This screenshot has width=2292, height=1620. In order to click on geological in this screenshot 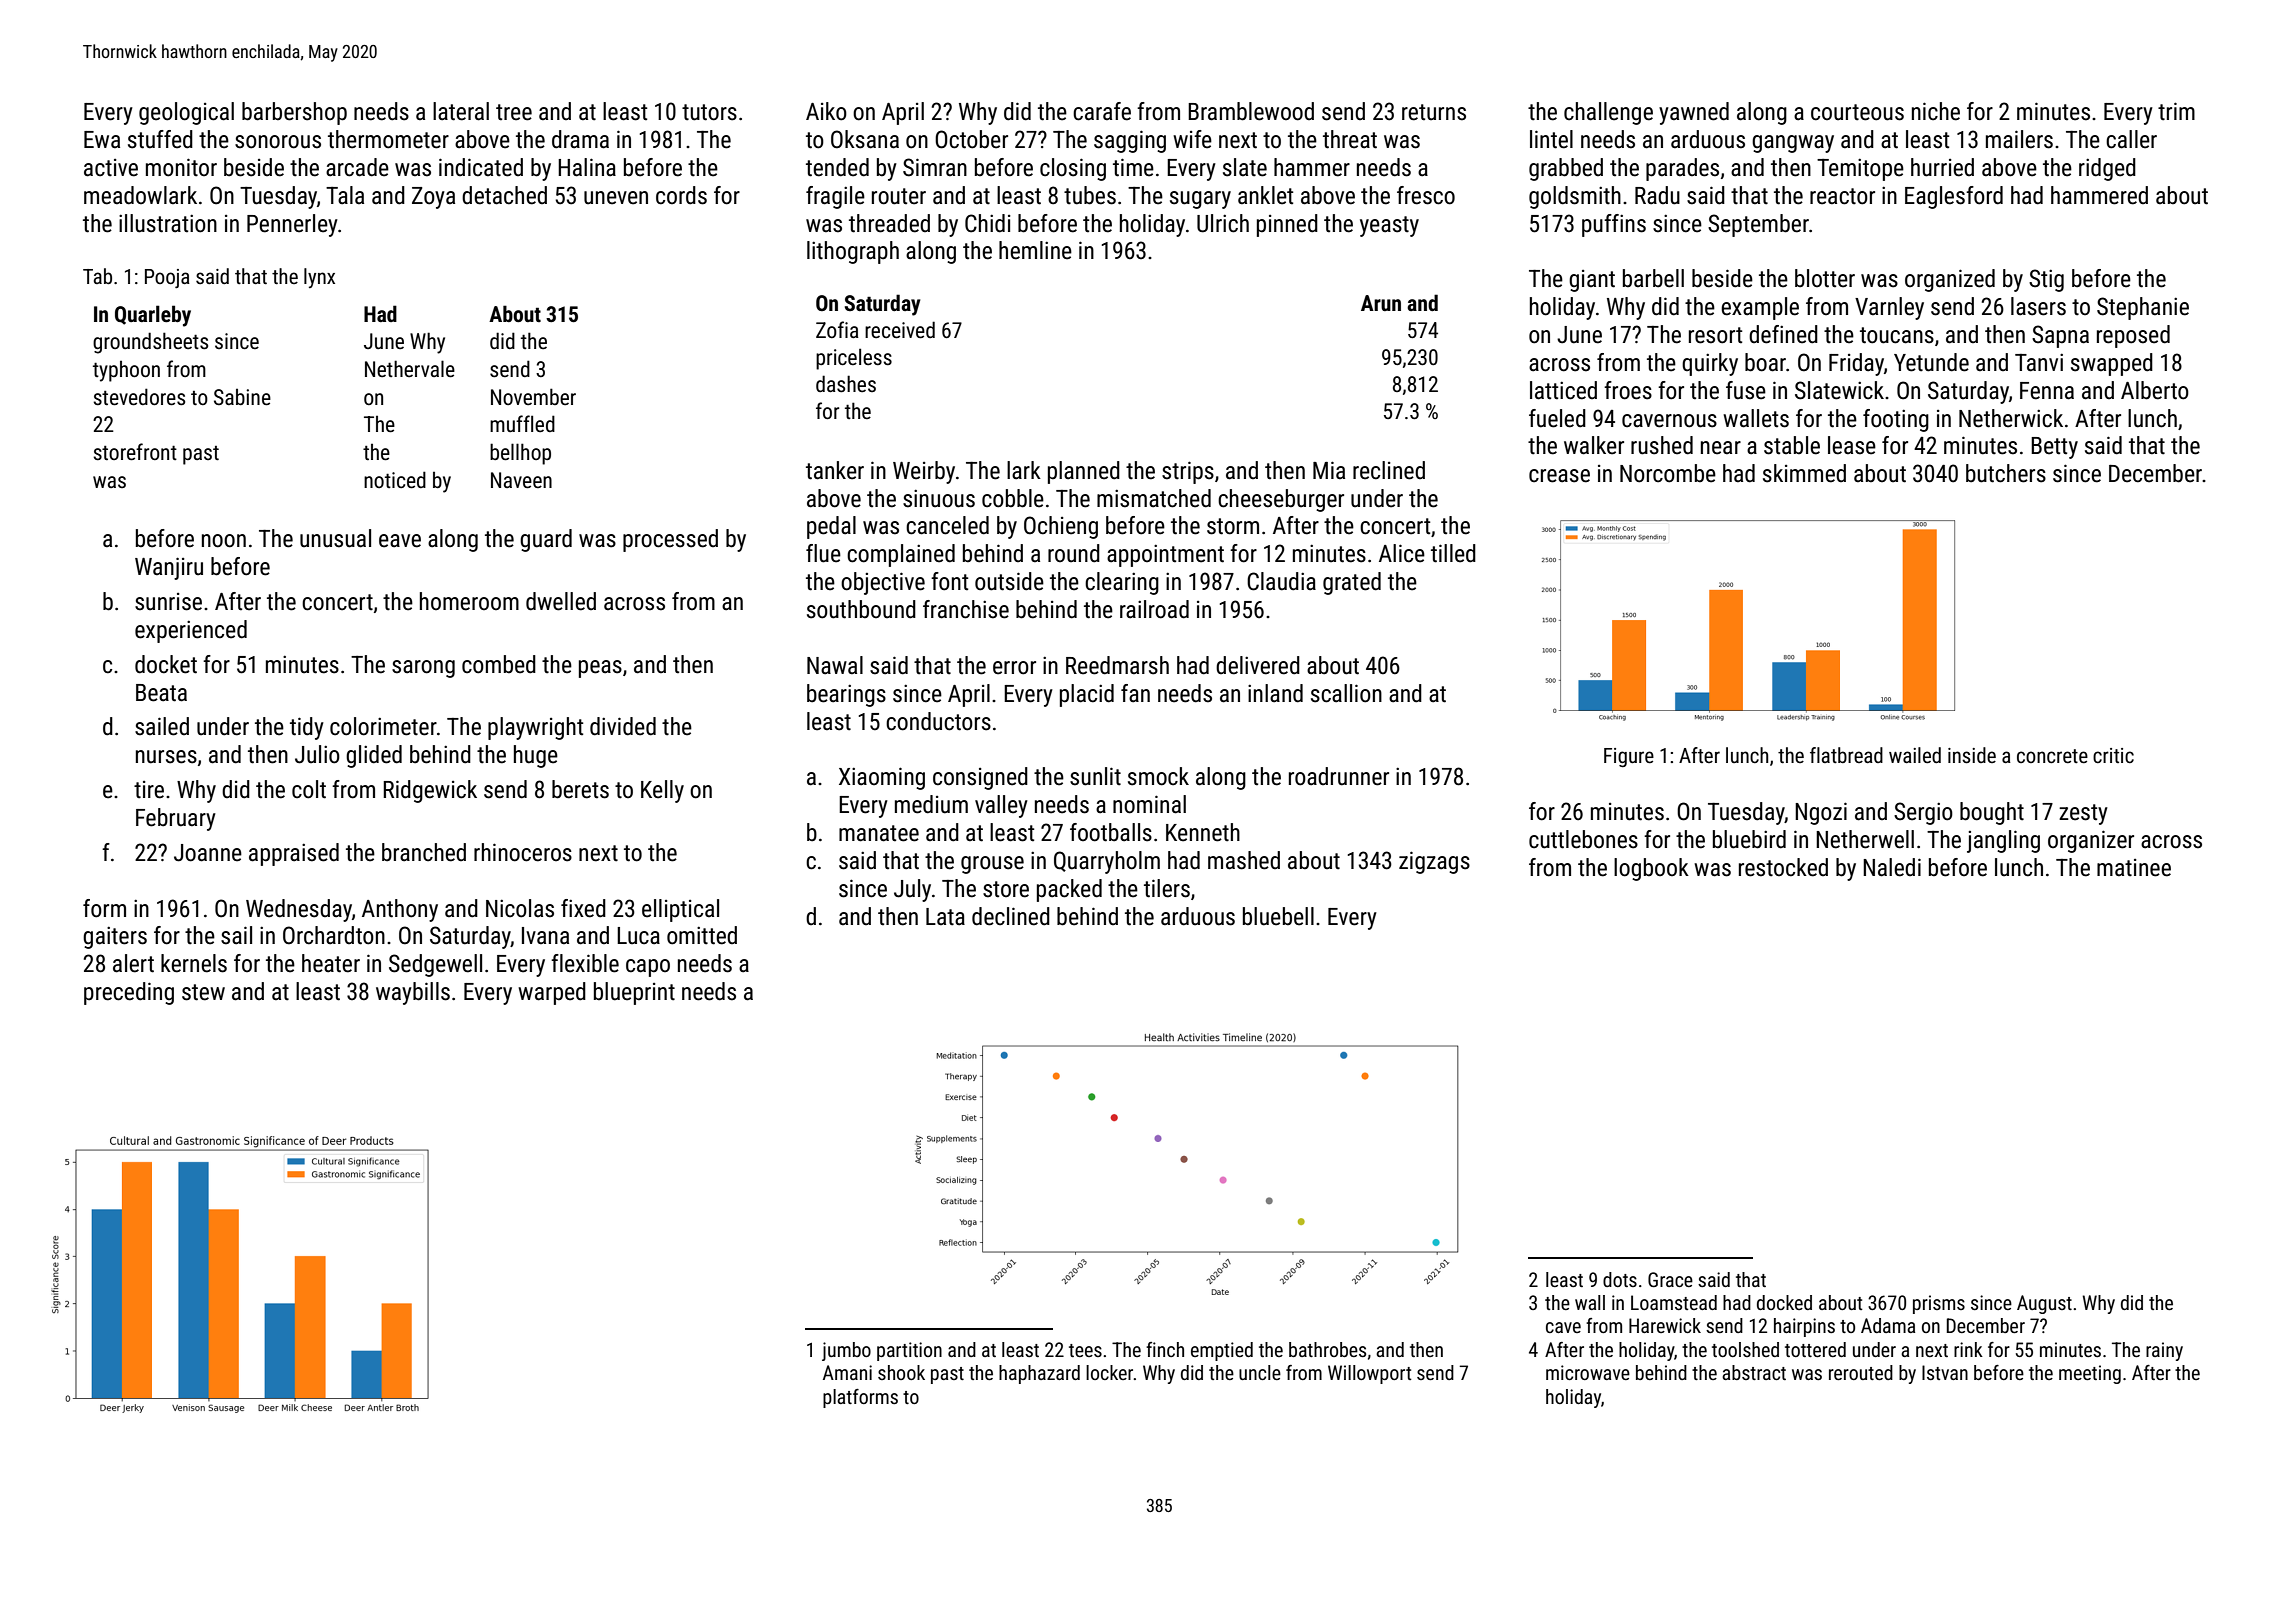, I will do `click(186, 113)`.
